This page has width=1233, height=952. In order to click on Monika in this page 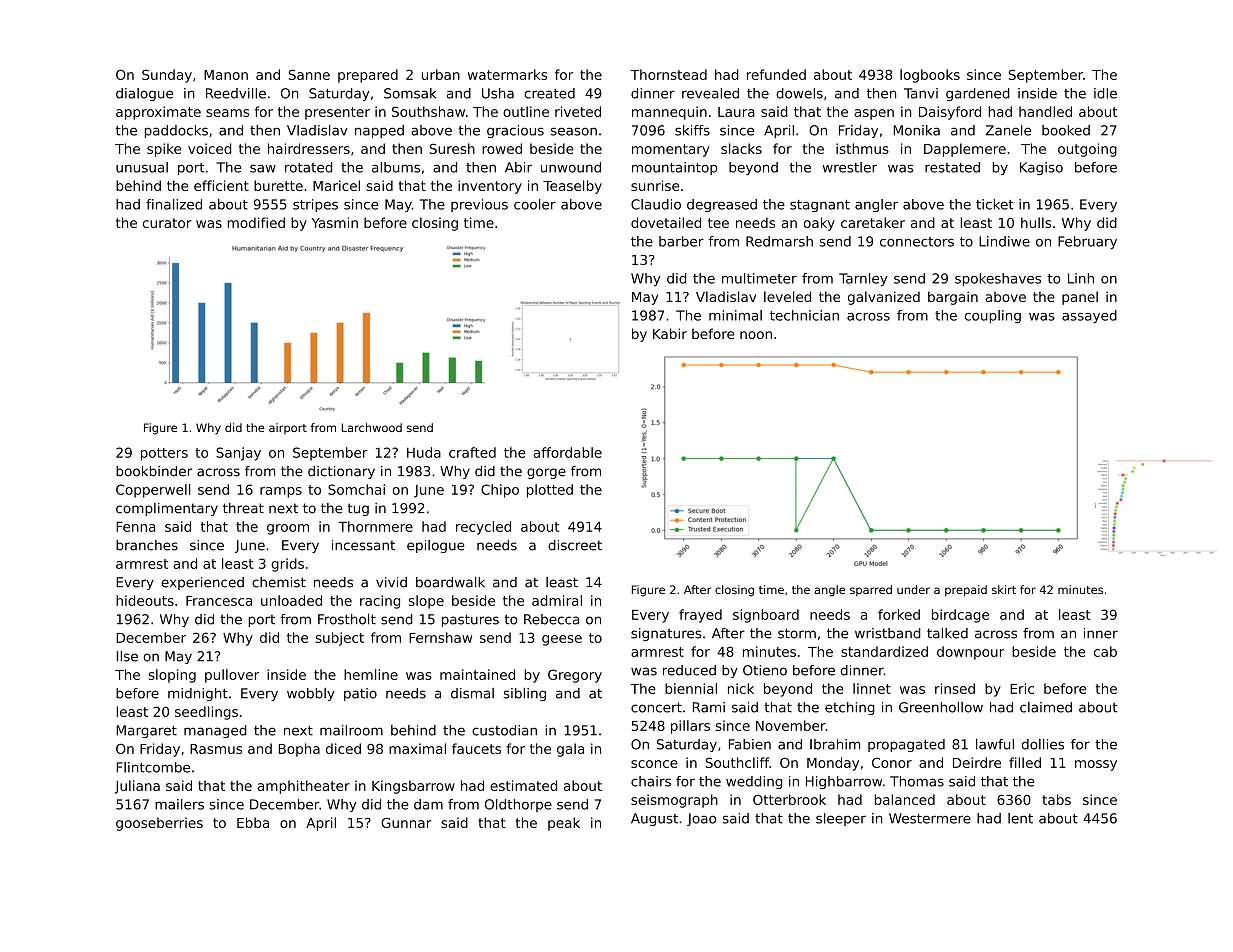, I will do `click(916, 130)`.
